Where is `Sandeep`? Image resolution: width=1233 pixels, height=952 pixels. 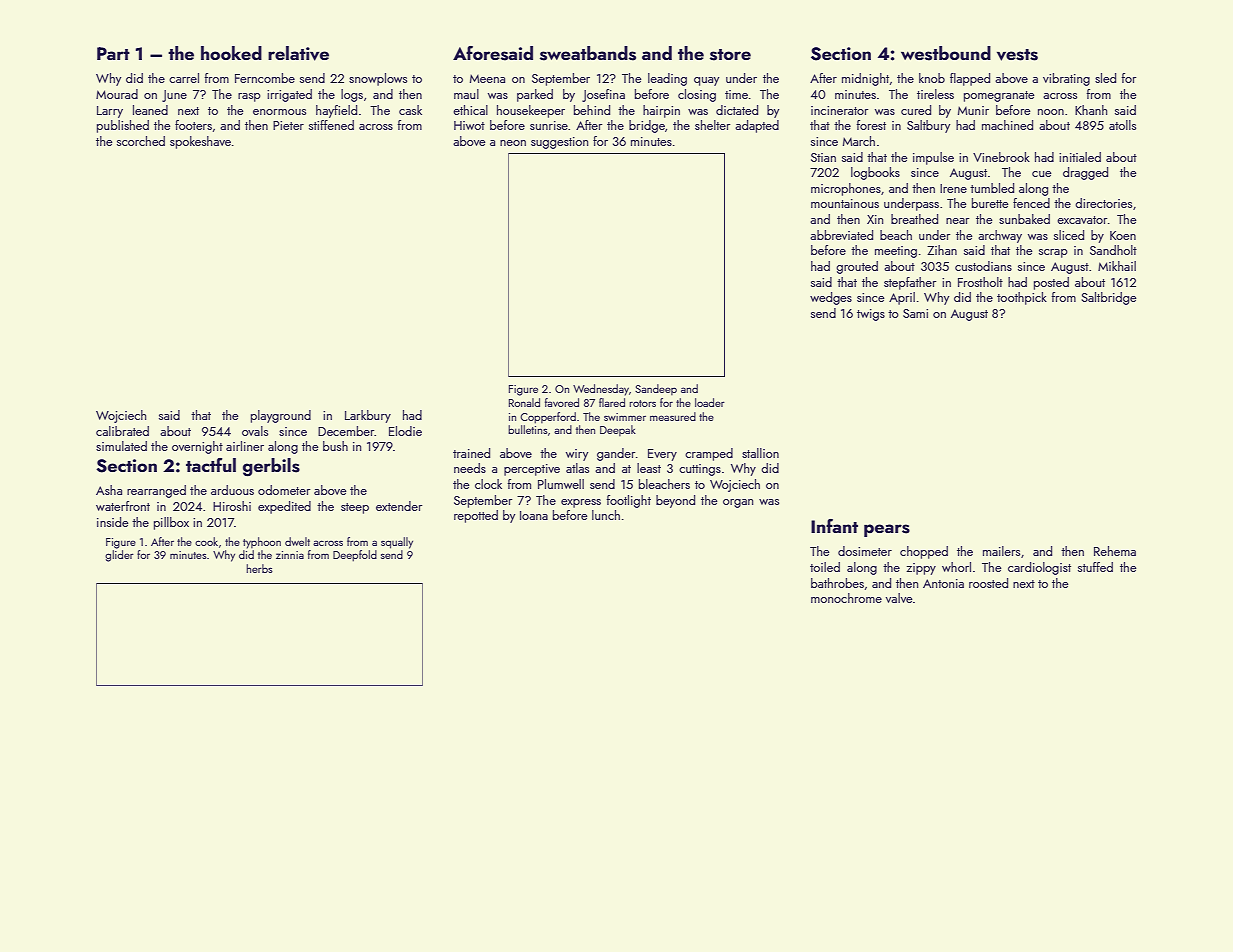
Sandeep is located at coordinates (656, 389).
